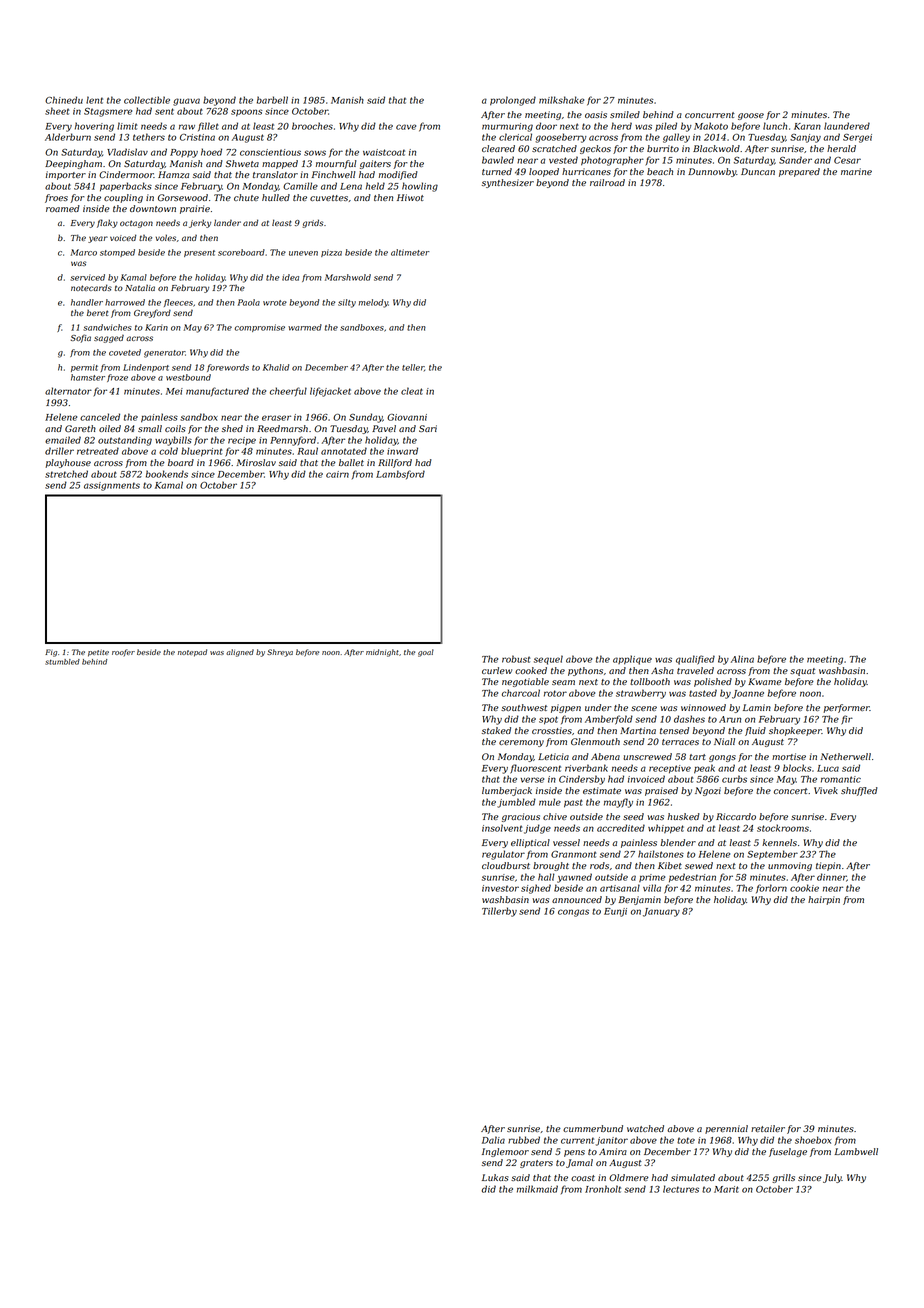 Image resolution: width=924 pixels, height=1308 pixels. Describe the element at coordinates (493, 1140) in the screenshot. I see `Dalia` at that location.
